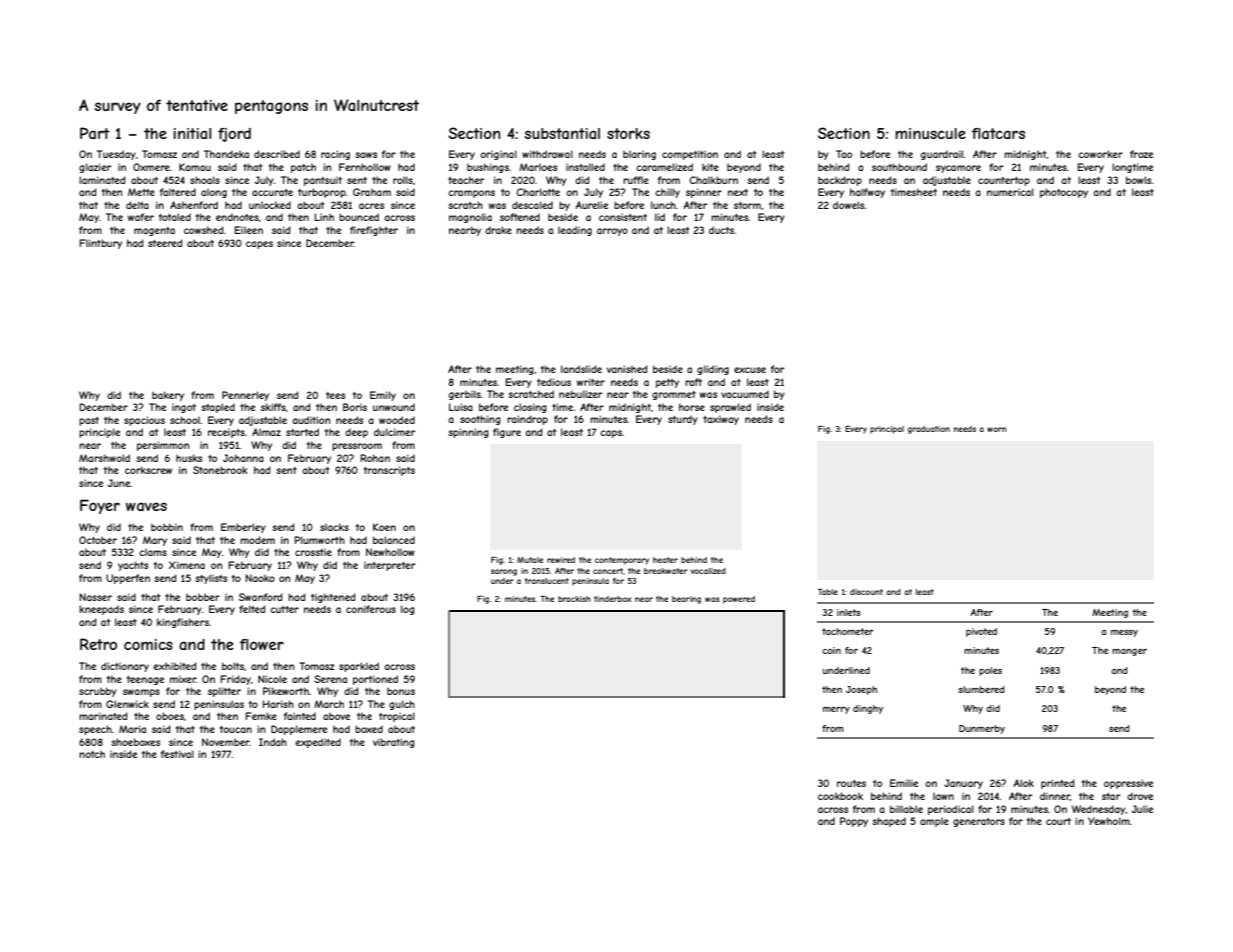  I want to click on capes, so click(259, 245).
